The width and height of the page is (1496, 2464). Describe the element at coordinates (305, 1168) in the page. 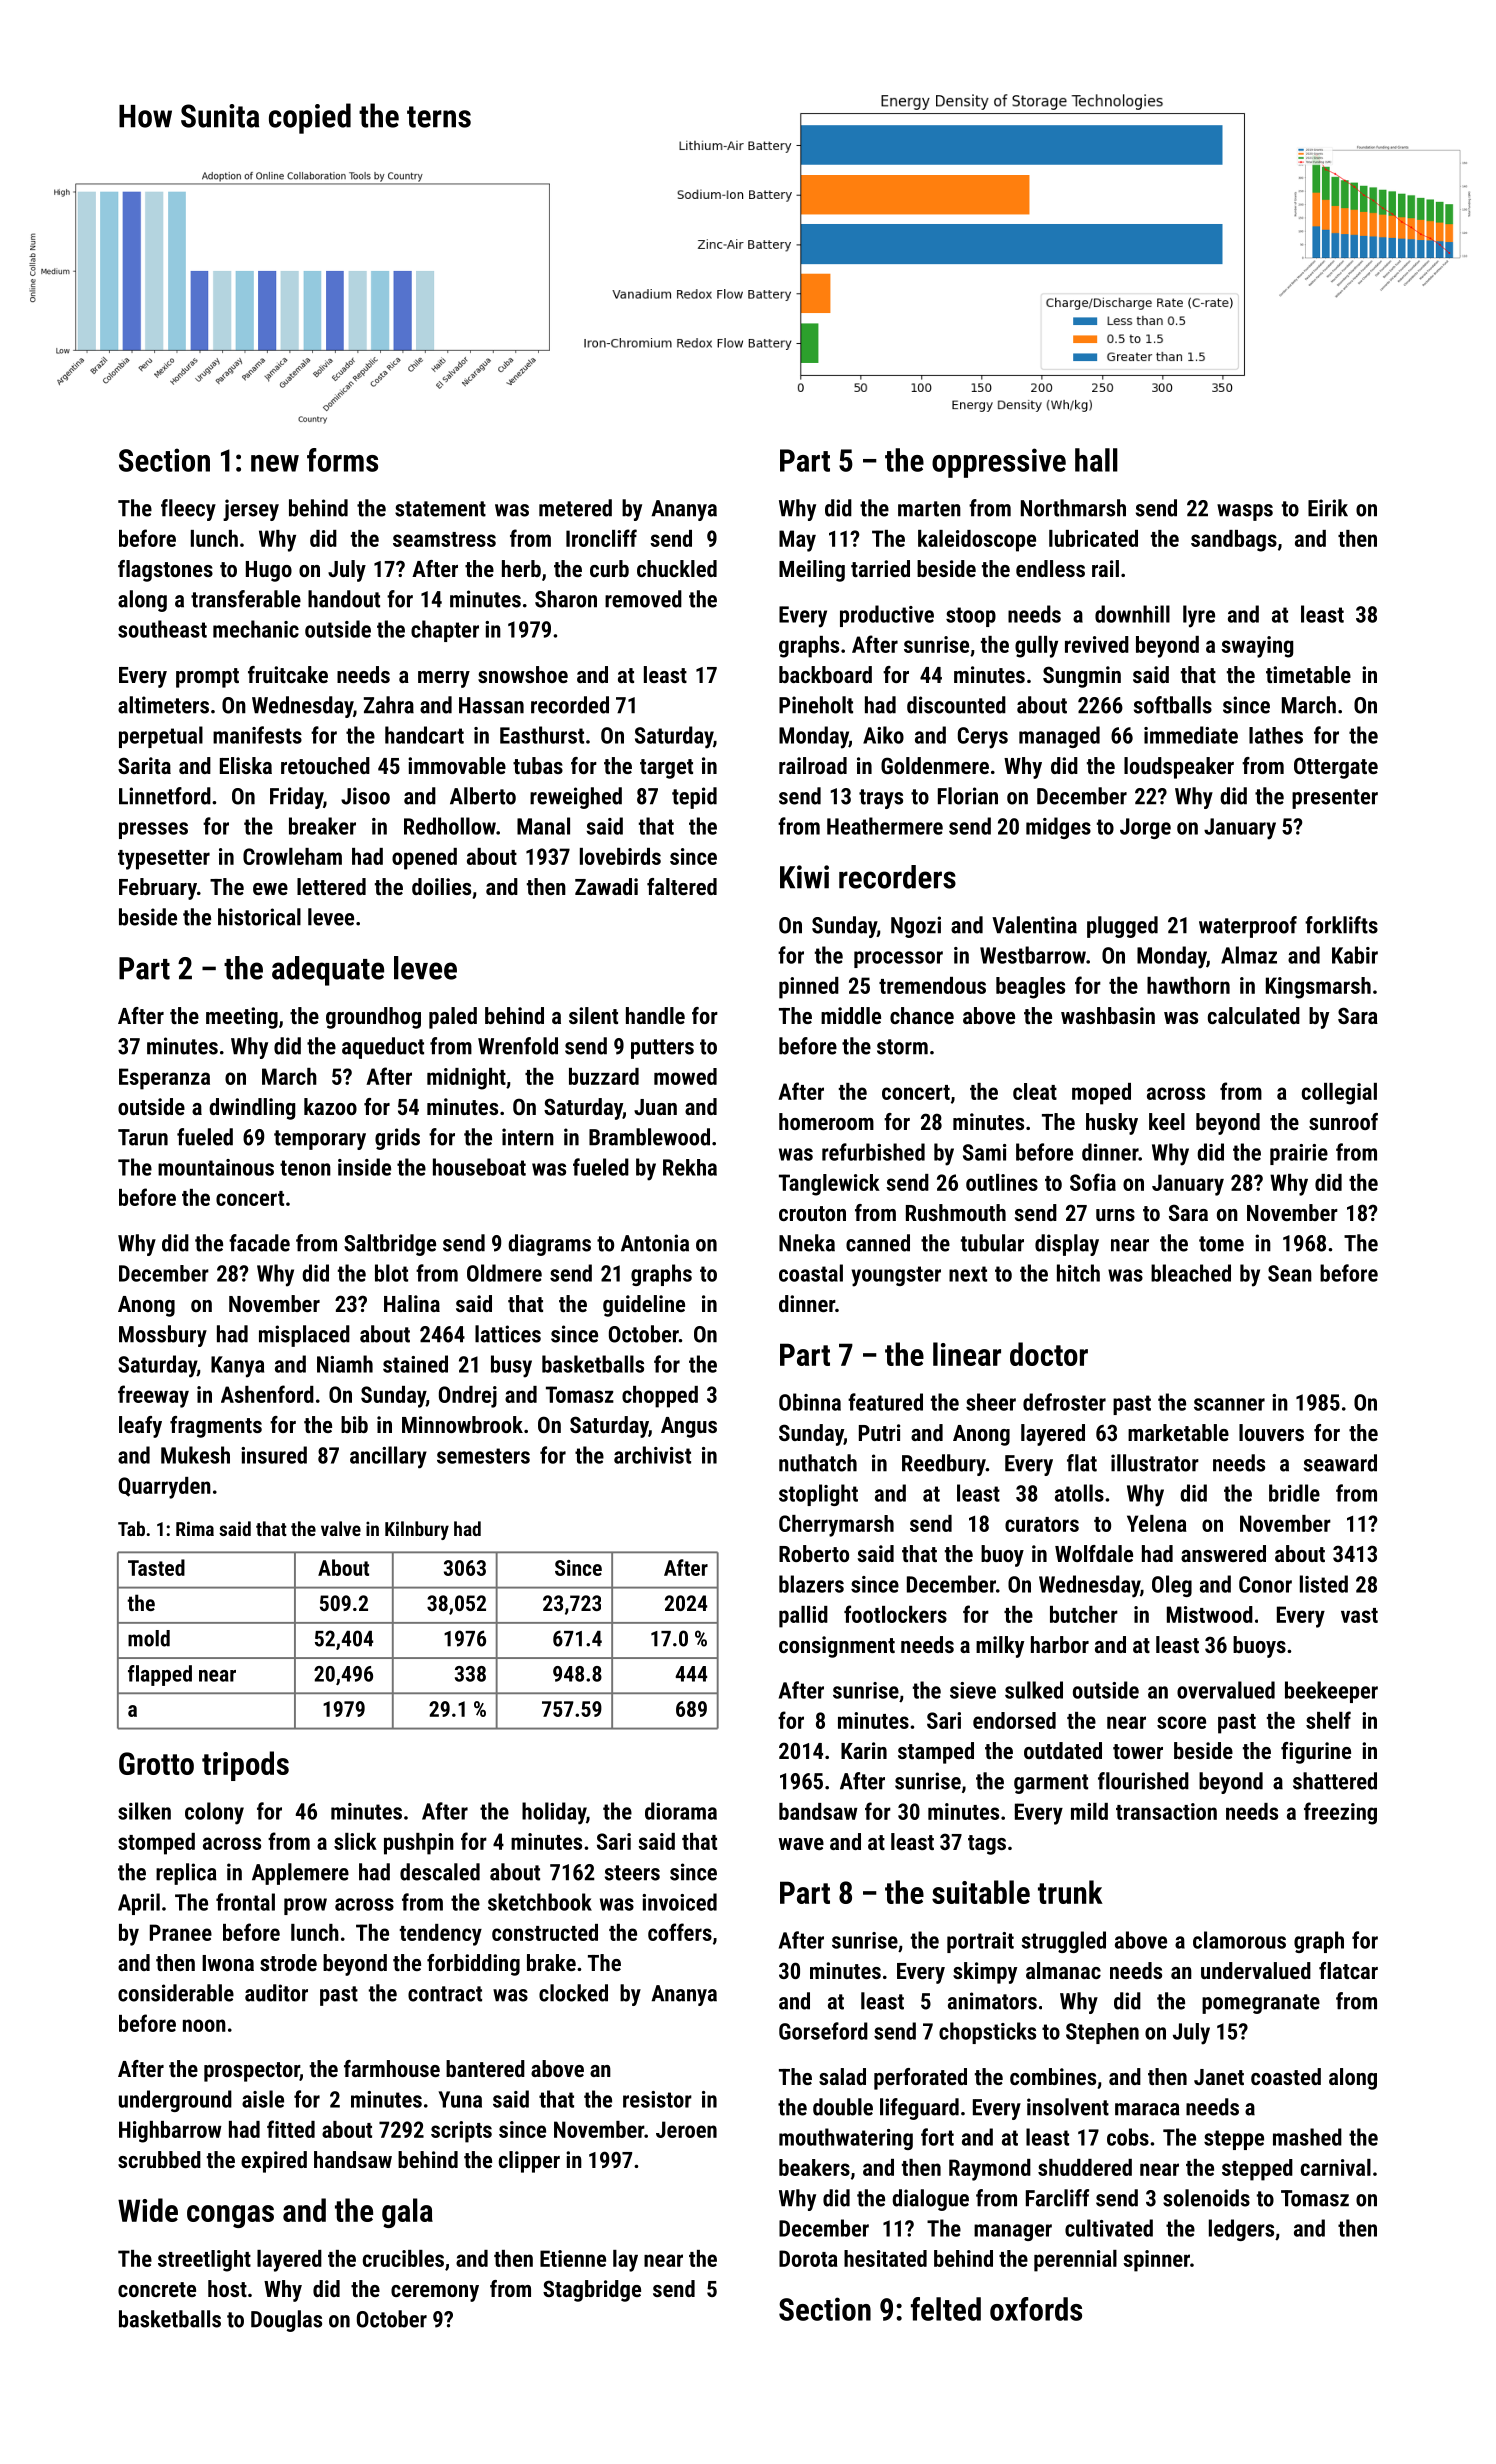

I see `tenon` at that location.
